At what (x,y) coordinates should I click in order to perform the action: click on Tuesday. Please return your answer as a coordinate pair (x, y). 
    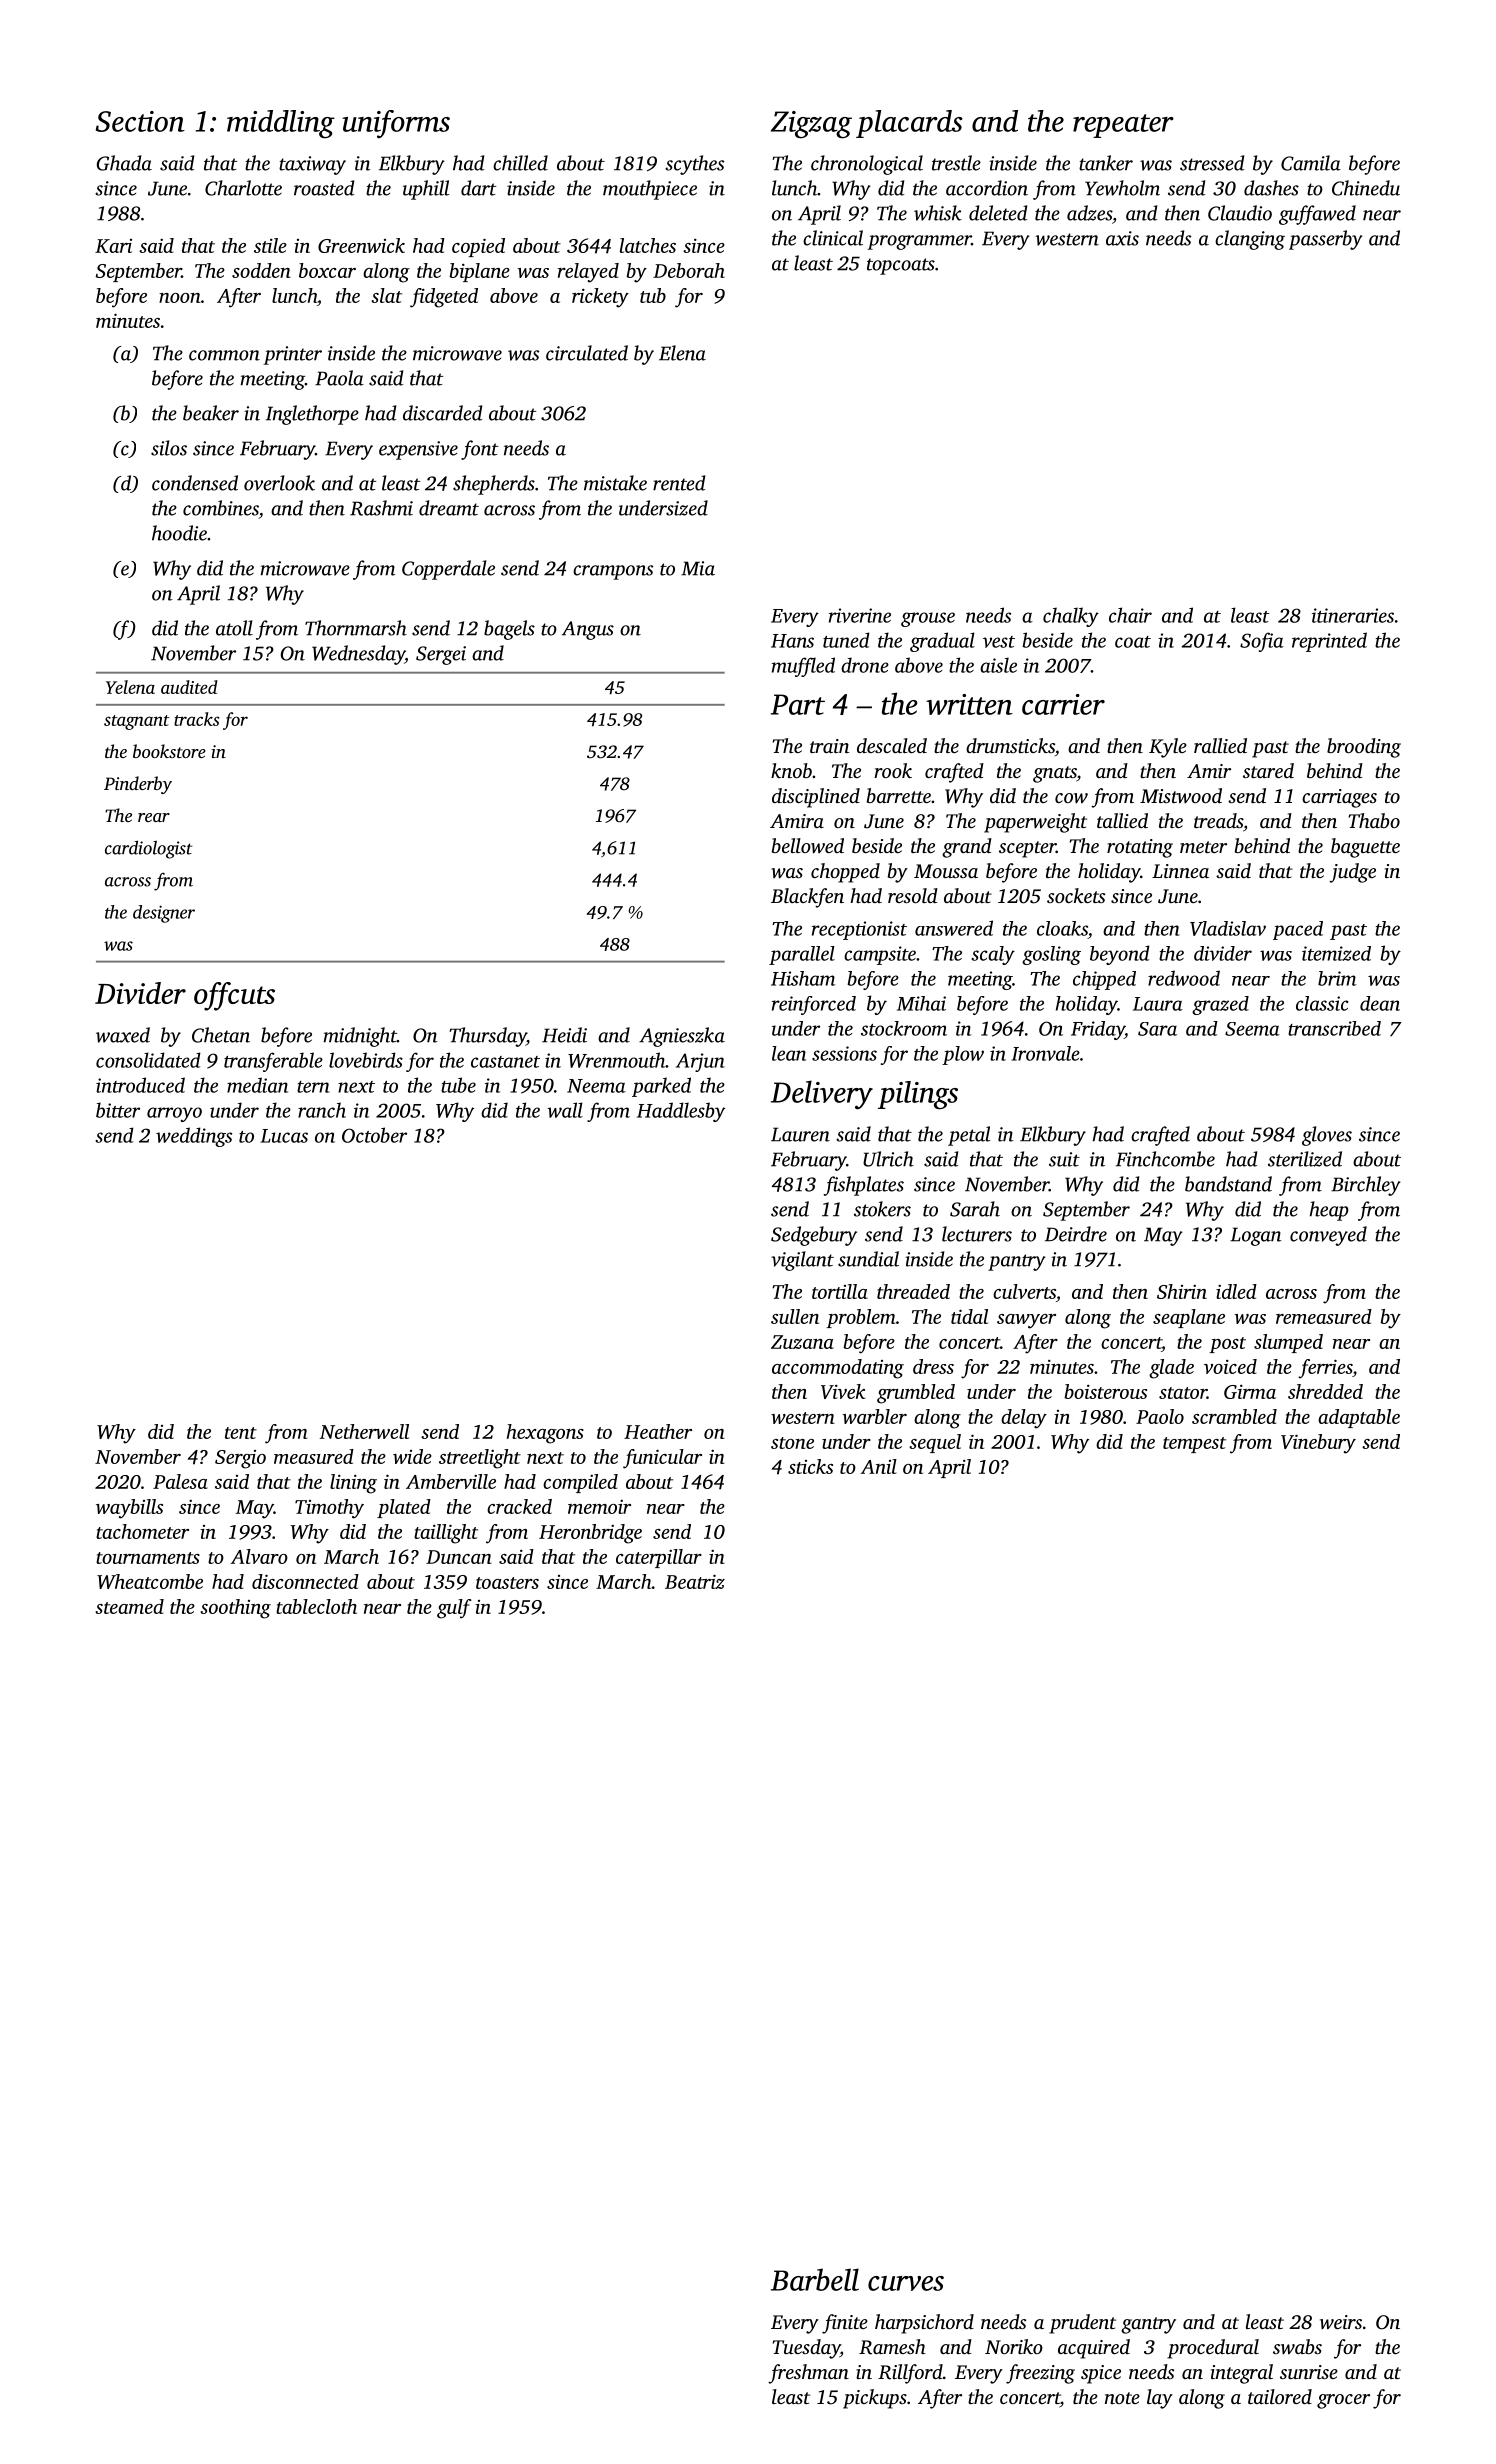
    Looking at the image, I should click on (806, 2349).
